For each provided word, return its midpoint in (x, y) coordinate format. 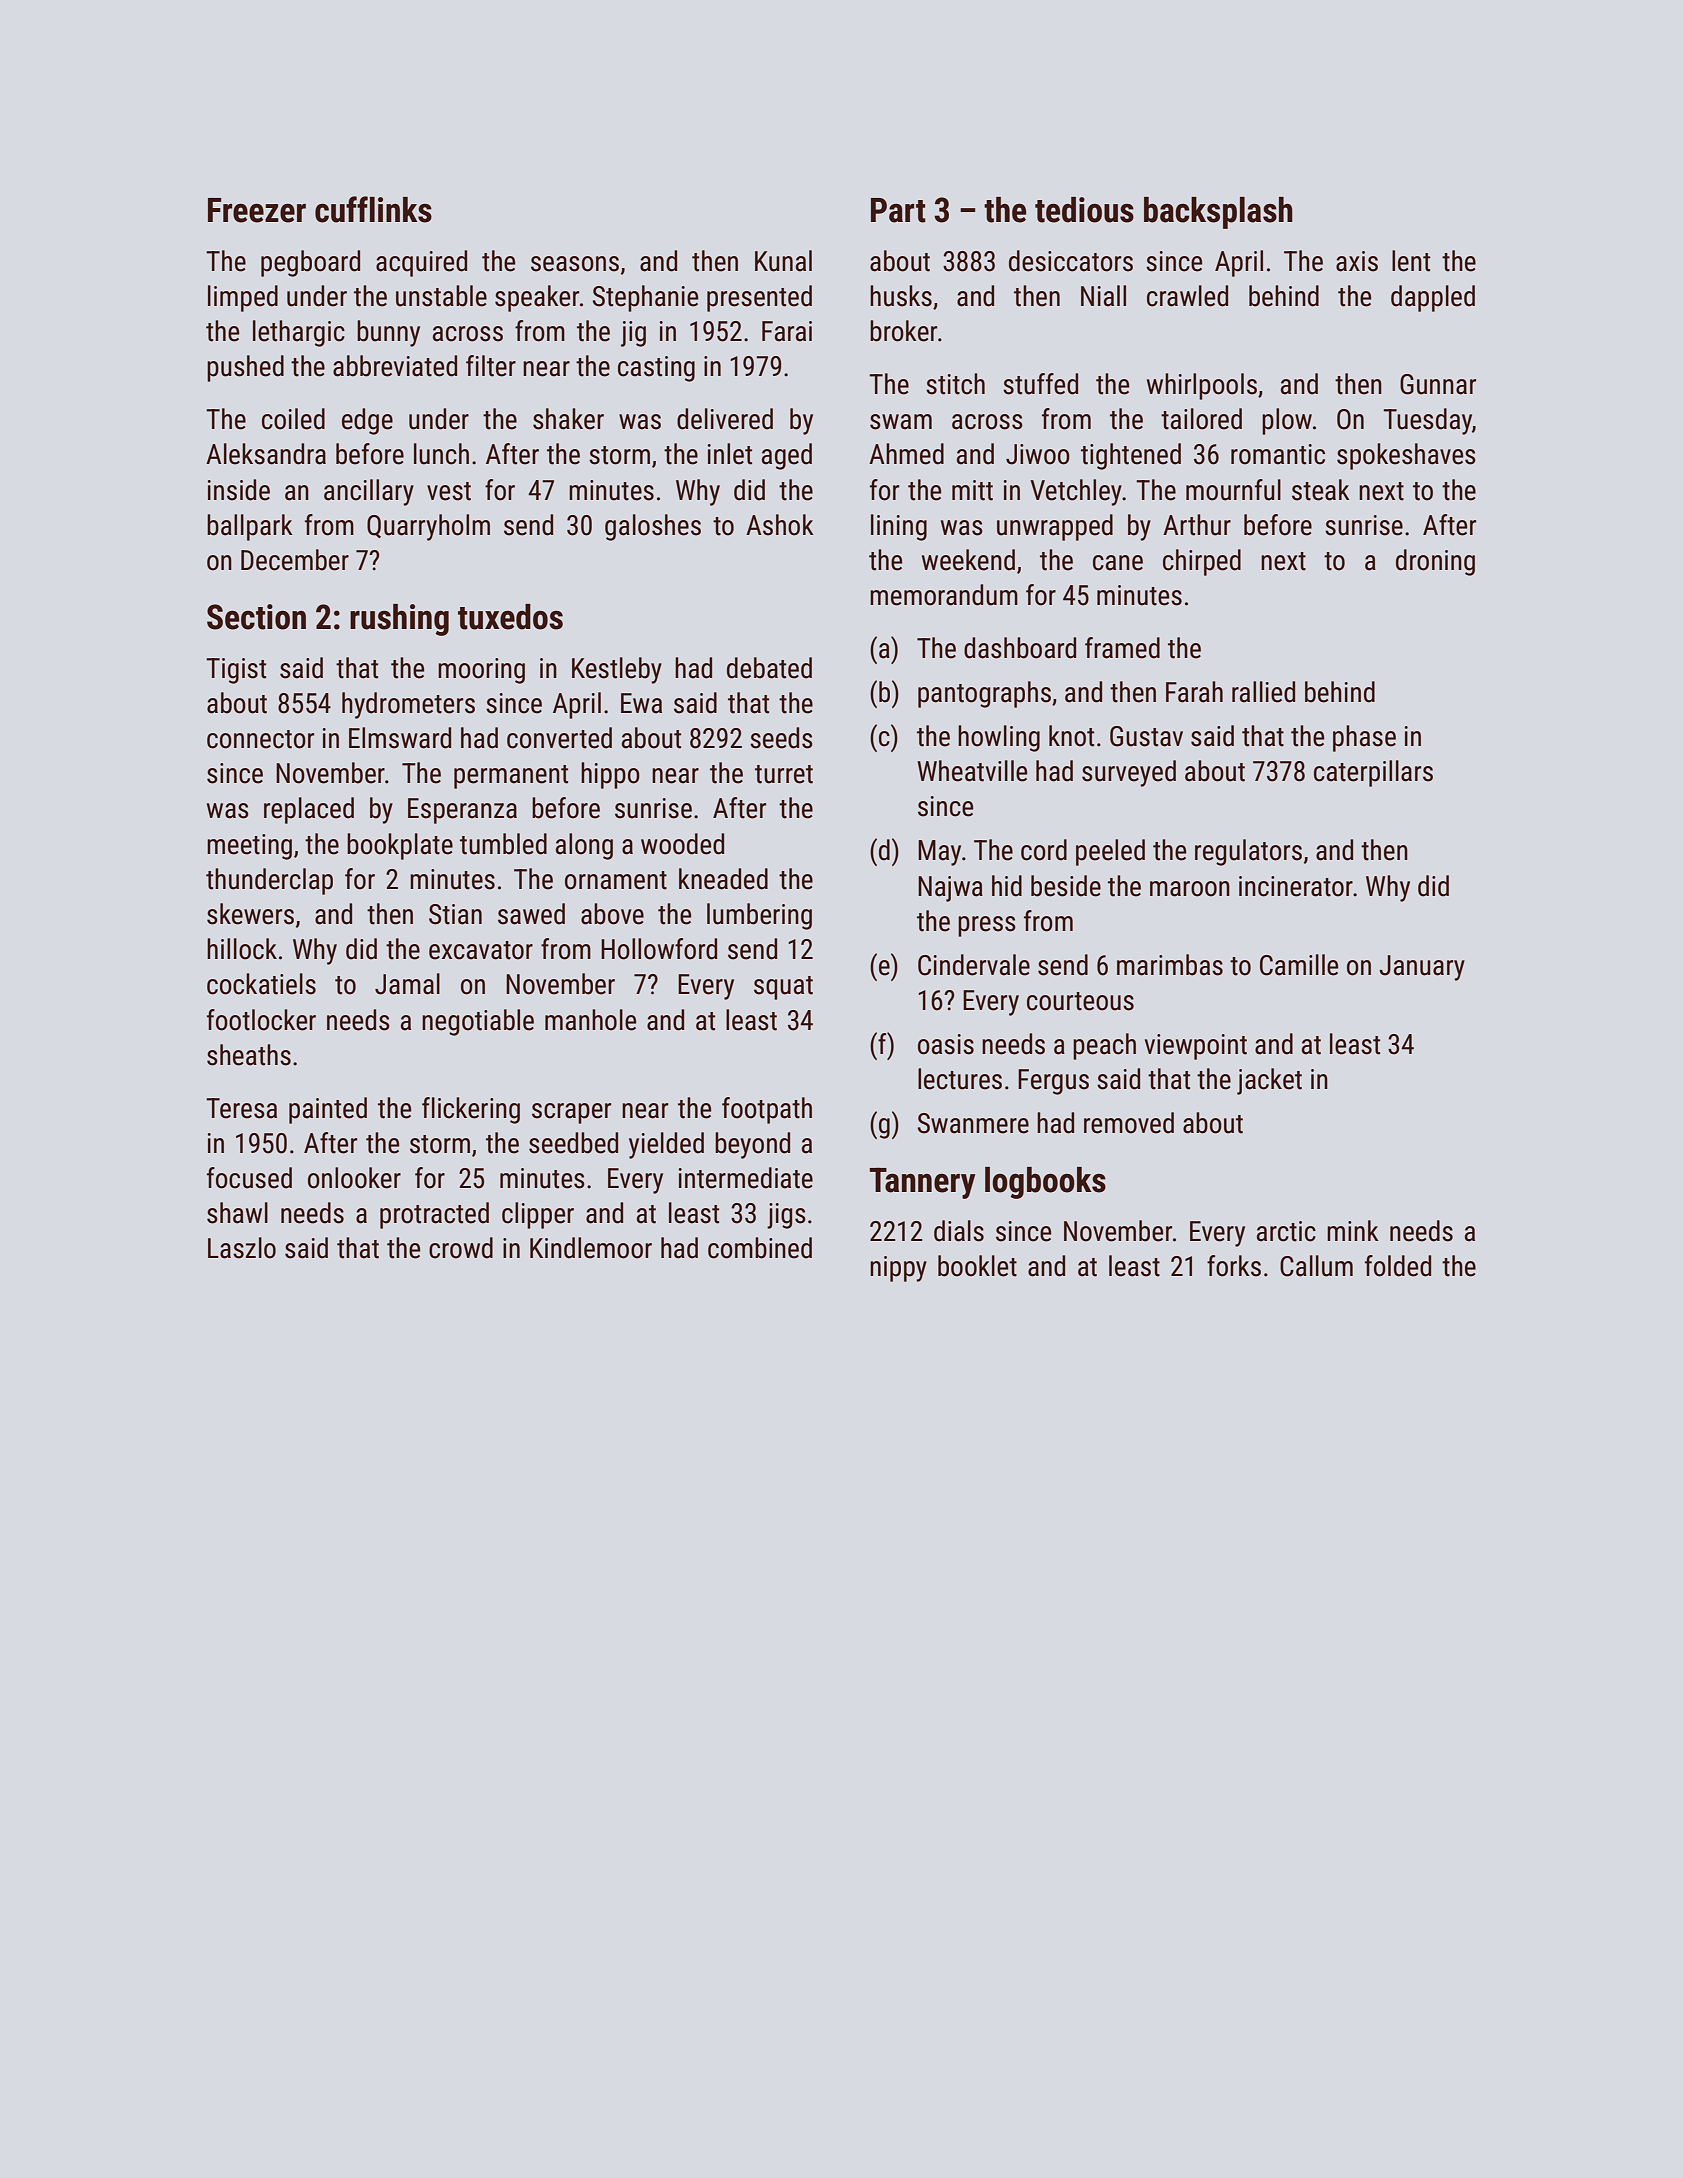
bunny (388, 333)
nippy (898, 1269)
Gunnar (1438, 384)
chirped (1202, 562)
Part (898, 210)
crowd (461, 1248)
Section (256, 617)
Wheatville (972, 771)
